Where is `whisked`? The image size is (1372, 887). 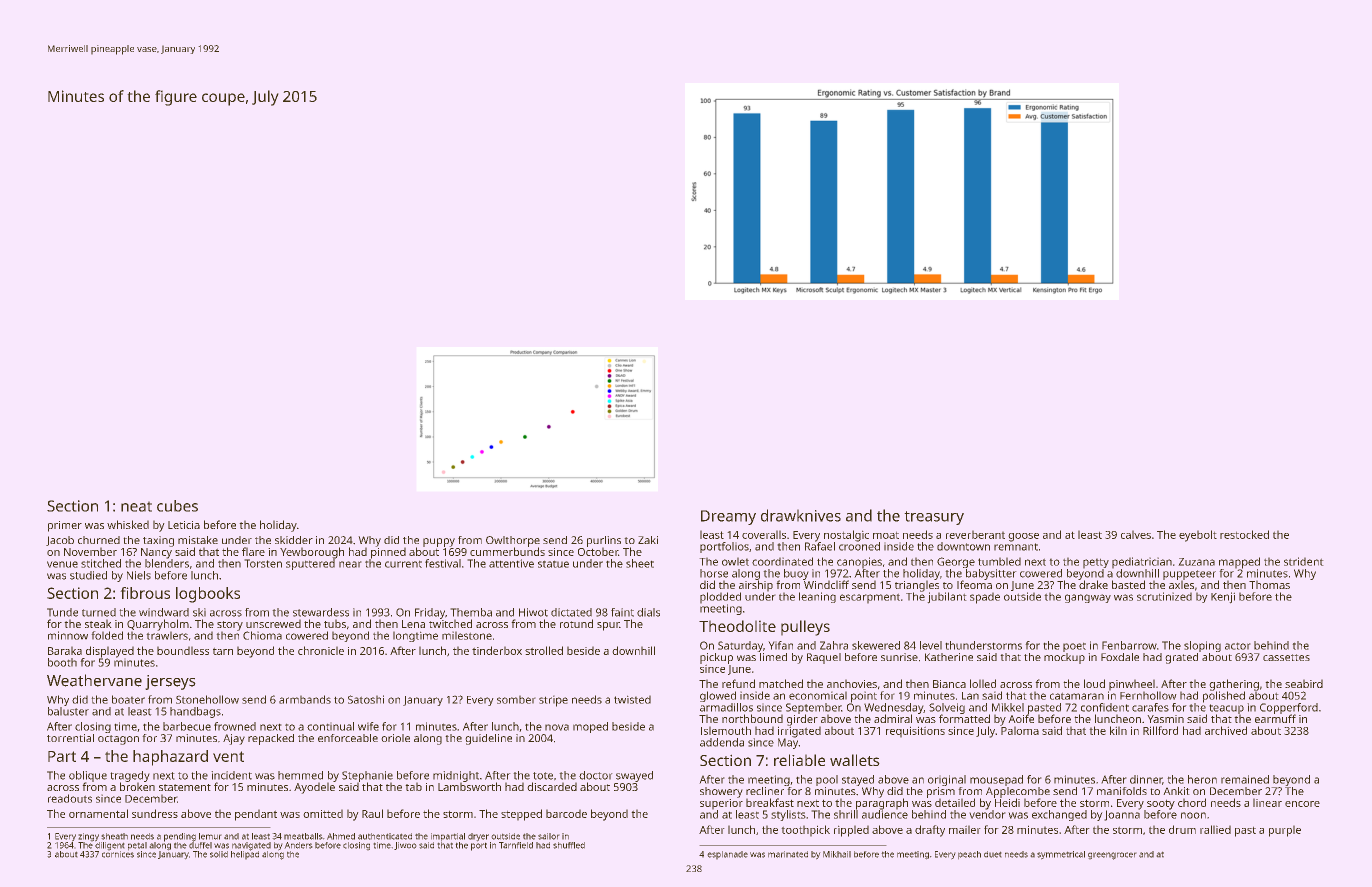 whisked is located at coordinates (128, 524).
